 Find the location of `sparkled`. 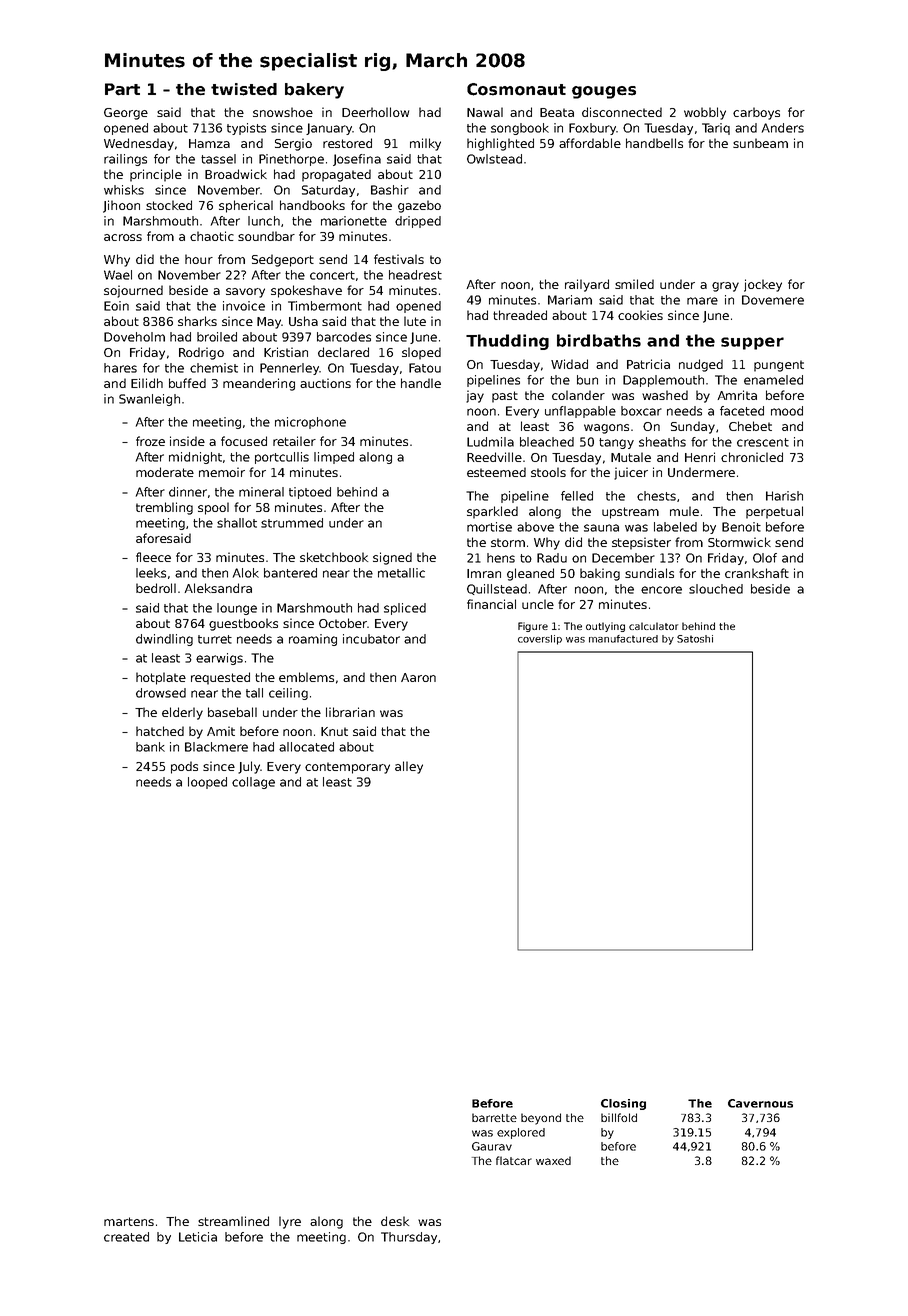

sparkled is located at coordinates (492, 512).
